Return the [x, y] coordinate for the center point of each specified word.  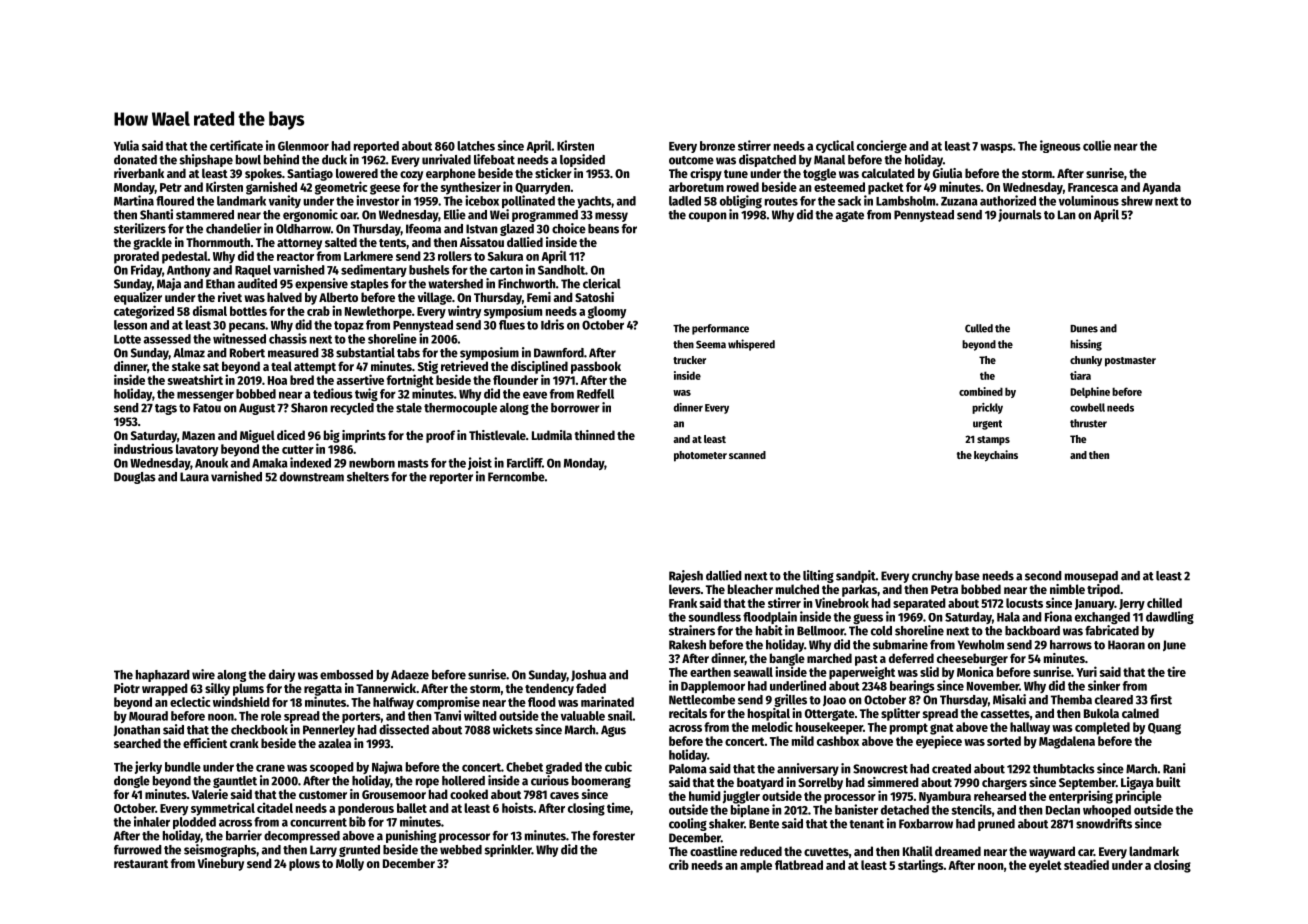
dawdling [1170, 617]
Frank [683, 603]
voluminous [1089, 200]
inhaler [152, 821]
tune [736, 174]
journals [1020, 215]
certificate [236, 145]
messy [611, 217]
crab [318, 311]
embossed [346, 675]
